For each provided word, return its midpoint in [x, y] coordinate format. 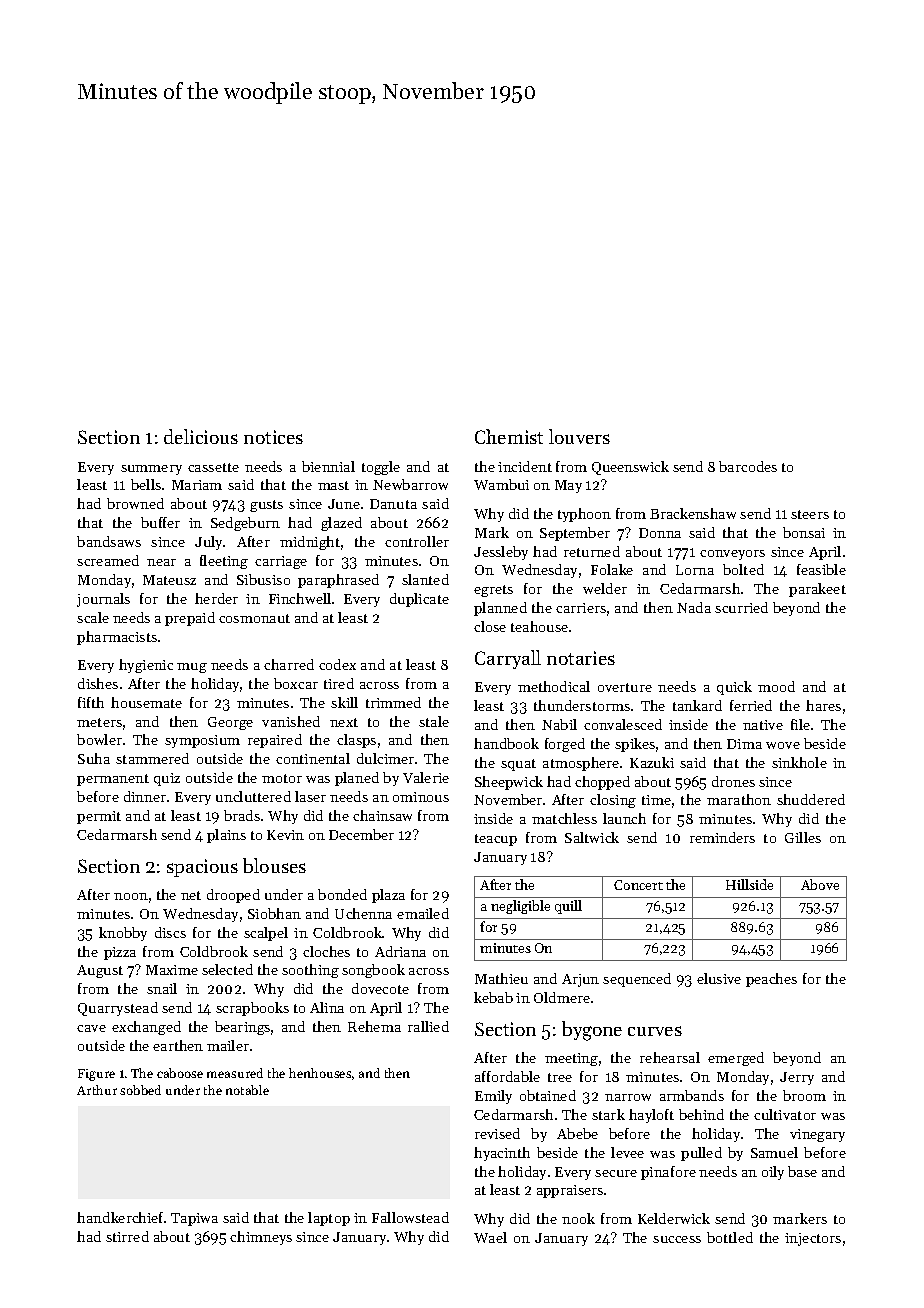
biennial [328, 466]
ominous [421, 797]
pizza [120, 953]
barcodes [748, 466]
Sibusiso [263, 579]
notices [273, 437]
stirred [127, 1236]
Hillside [749, 884]
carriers [581, 608]
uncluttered [253, 796]
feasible [821, 569]
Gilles [803, 837]
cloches [326, 951]
